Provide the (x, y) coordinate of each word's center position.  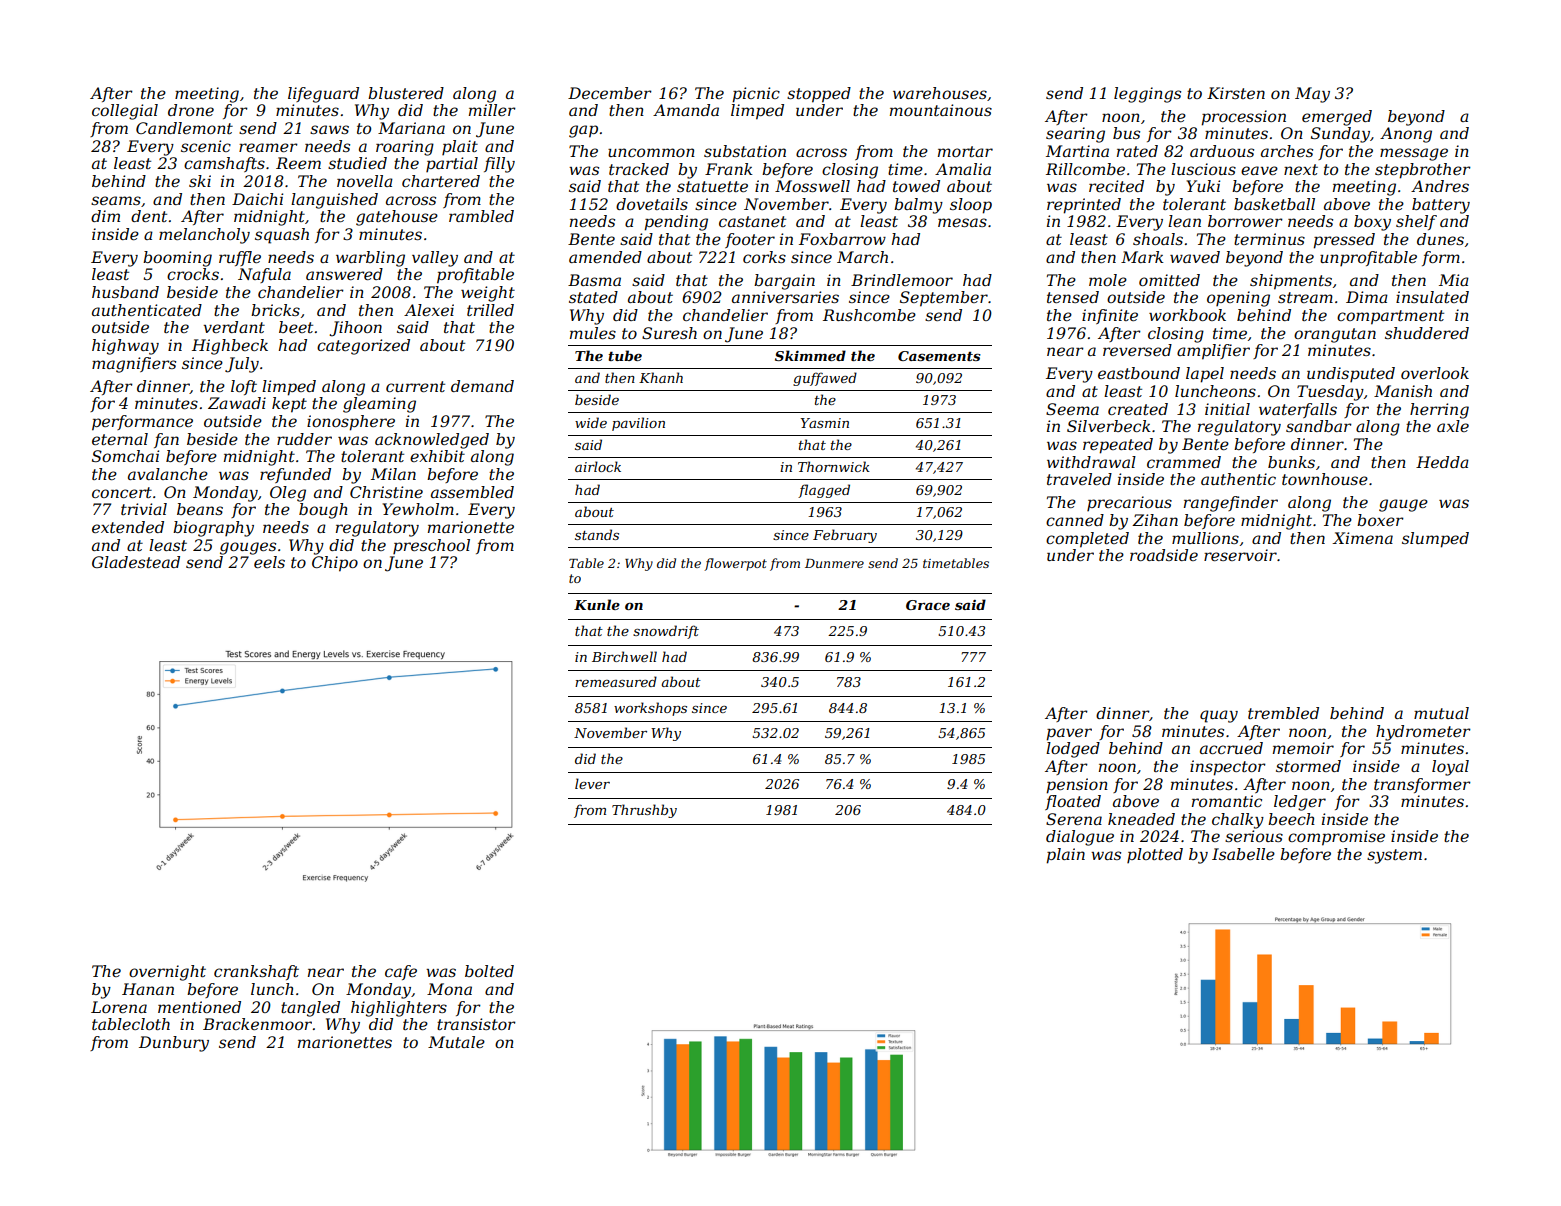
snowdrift (666, 632)
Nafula (264, 275)
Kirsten (1236, 93)
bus (1126, 133)
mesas (962, 222)
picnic (756, 95)
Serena (1074, 819)
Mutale (456, 1042)
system (1394, 856)
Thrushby (644, 811)
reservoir (1240, 555)
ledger (1300, 803)
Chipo (335, 564)
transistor (476, 1024)
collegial (125, 112)
